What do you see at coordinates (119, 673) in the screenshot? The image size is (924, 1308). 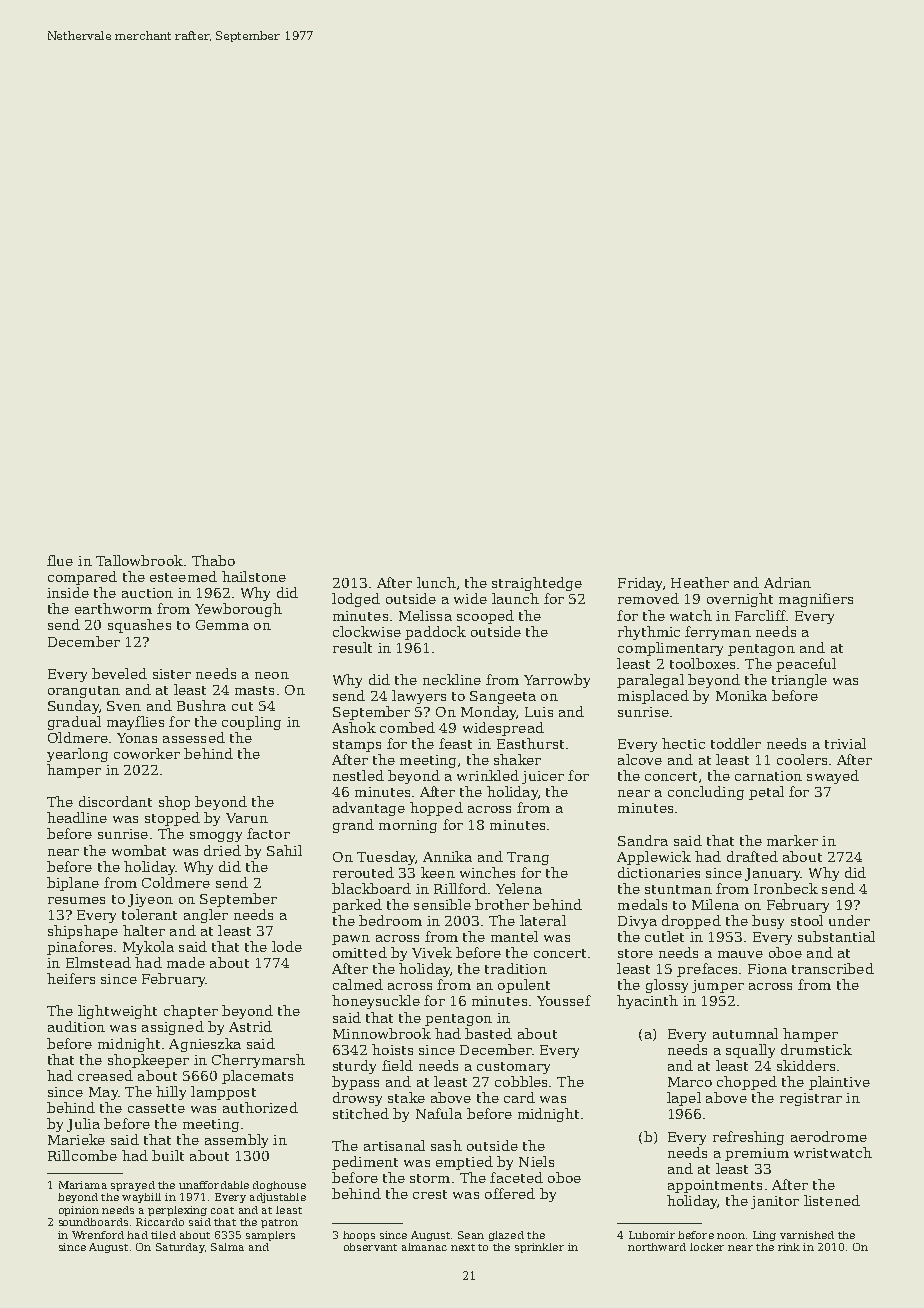 I see `beveled` at bounding box center [119, 673].
